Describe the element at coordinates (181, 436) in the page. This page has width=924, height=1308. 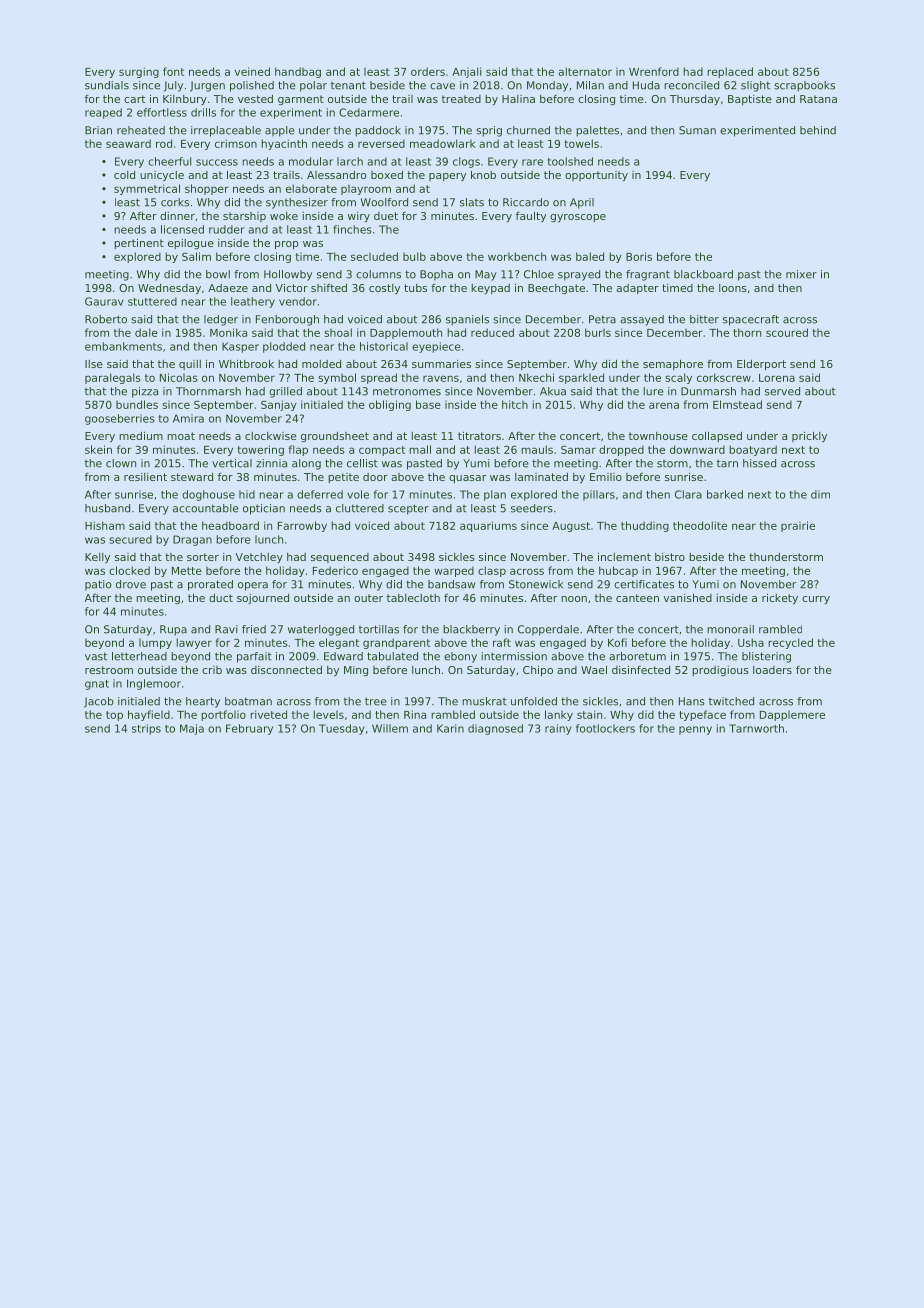
I see `moat` at that location.
